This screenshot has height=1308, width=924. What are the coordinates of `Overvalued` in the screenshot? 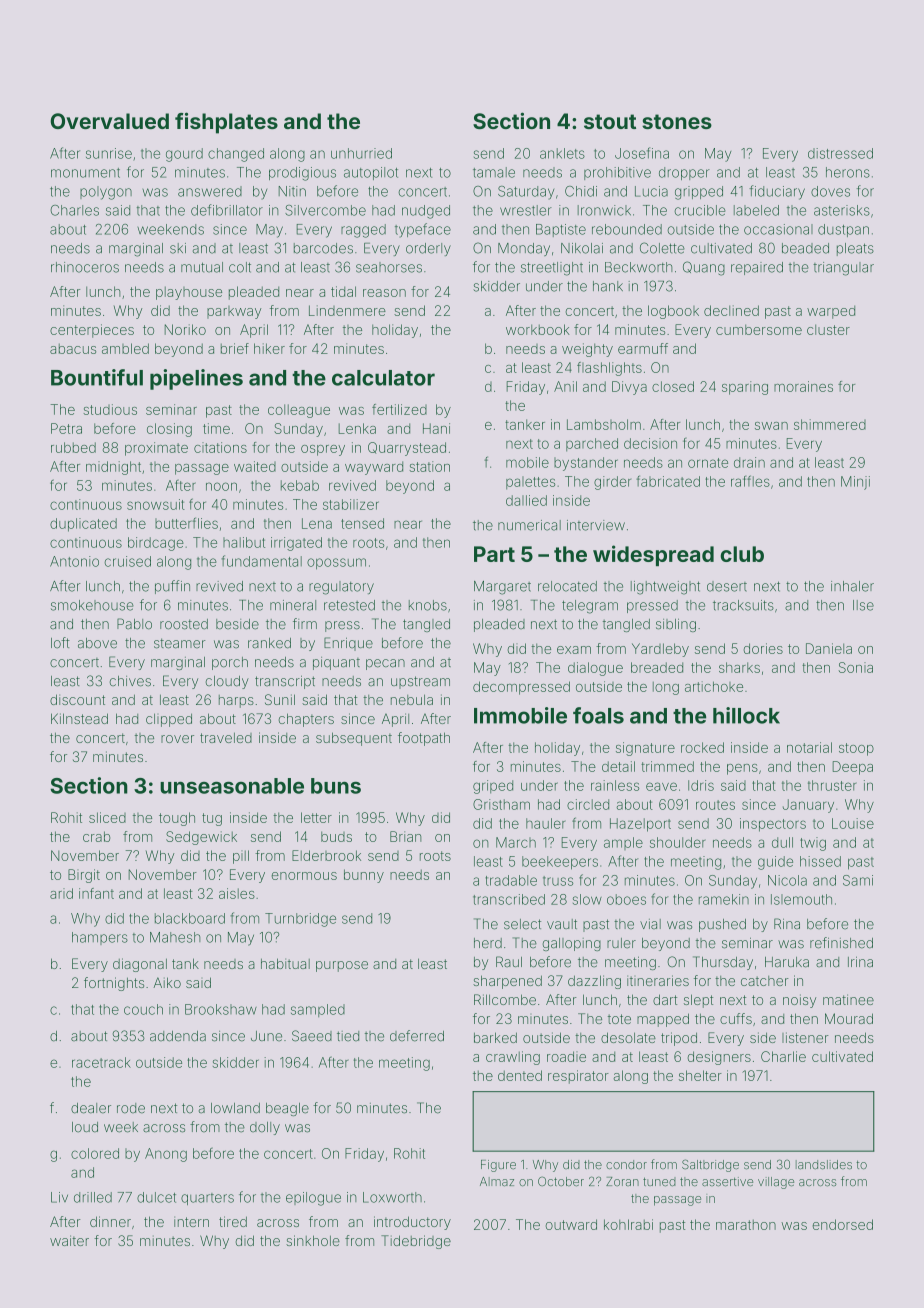 It's located at (109, 121).
